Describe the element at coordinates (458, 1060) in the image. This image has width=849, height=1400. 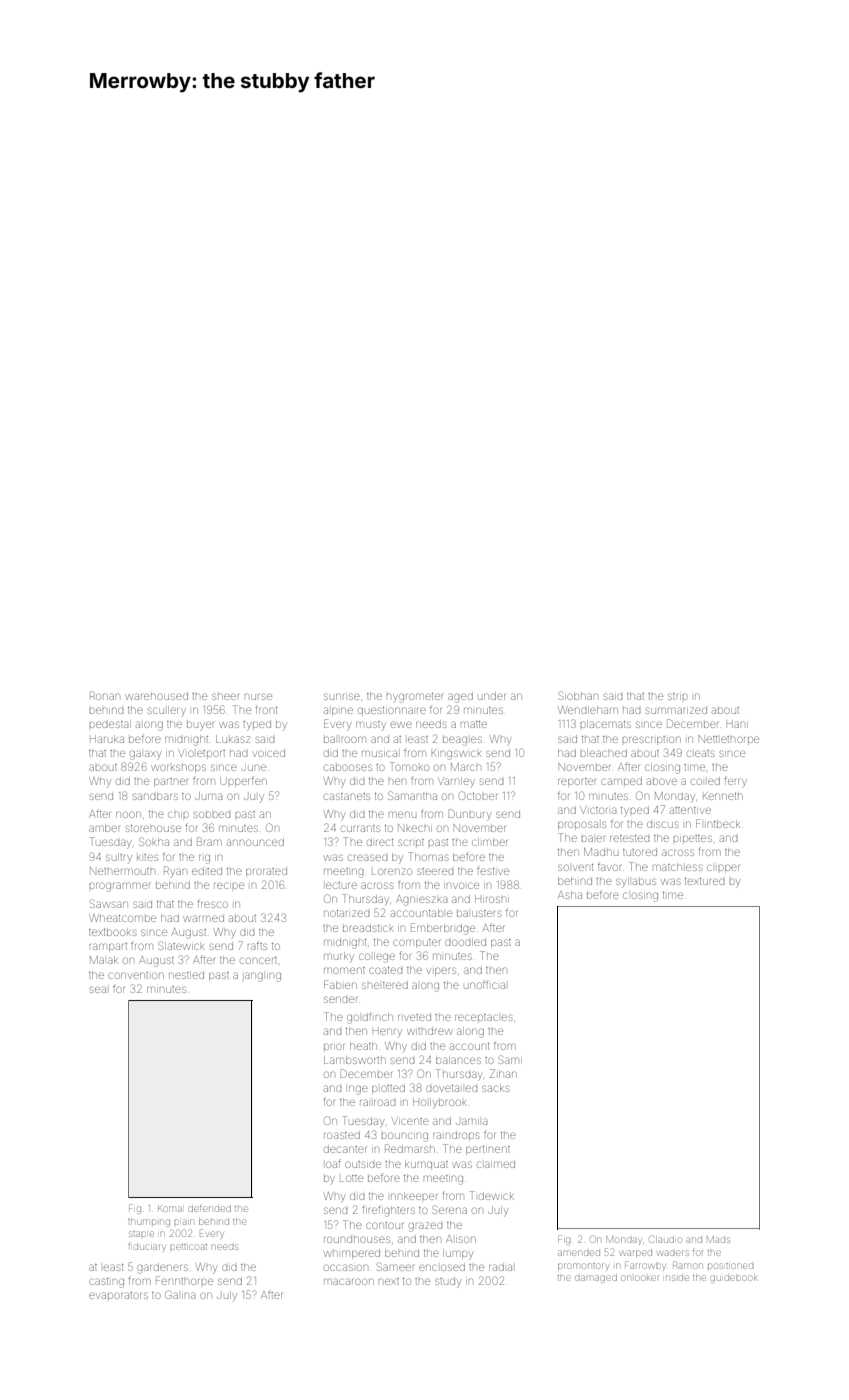
I see `balances` at that location.
